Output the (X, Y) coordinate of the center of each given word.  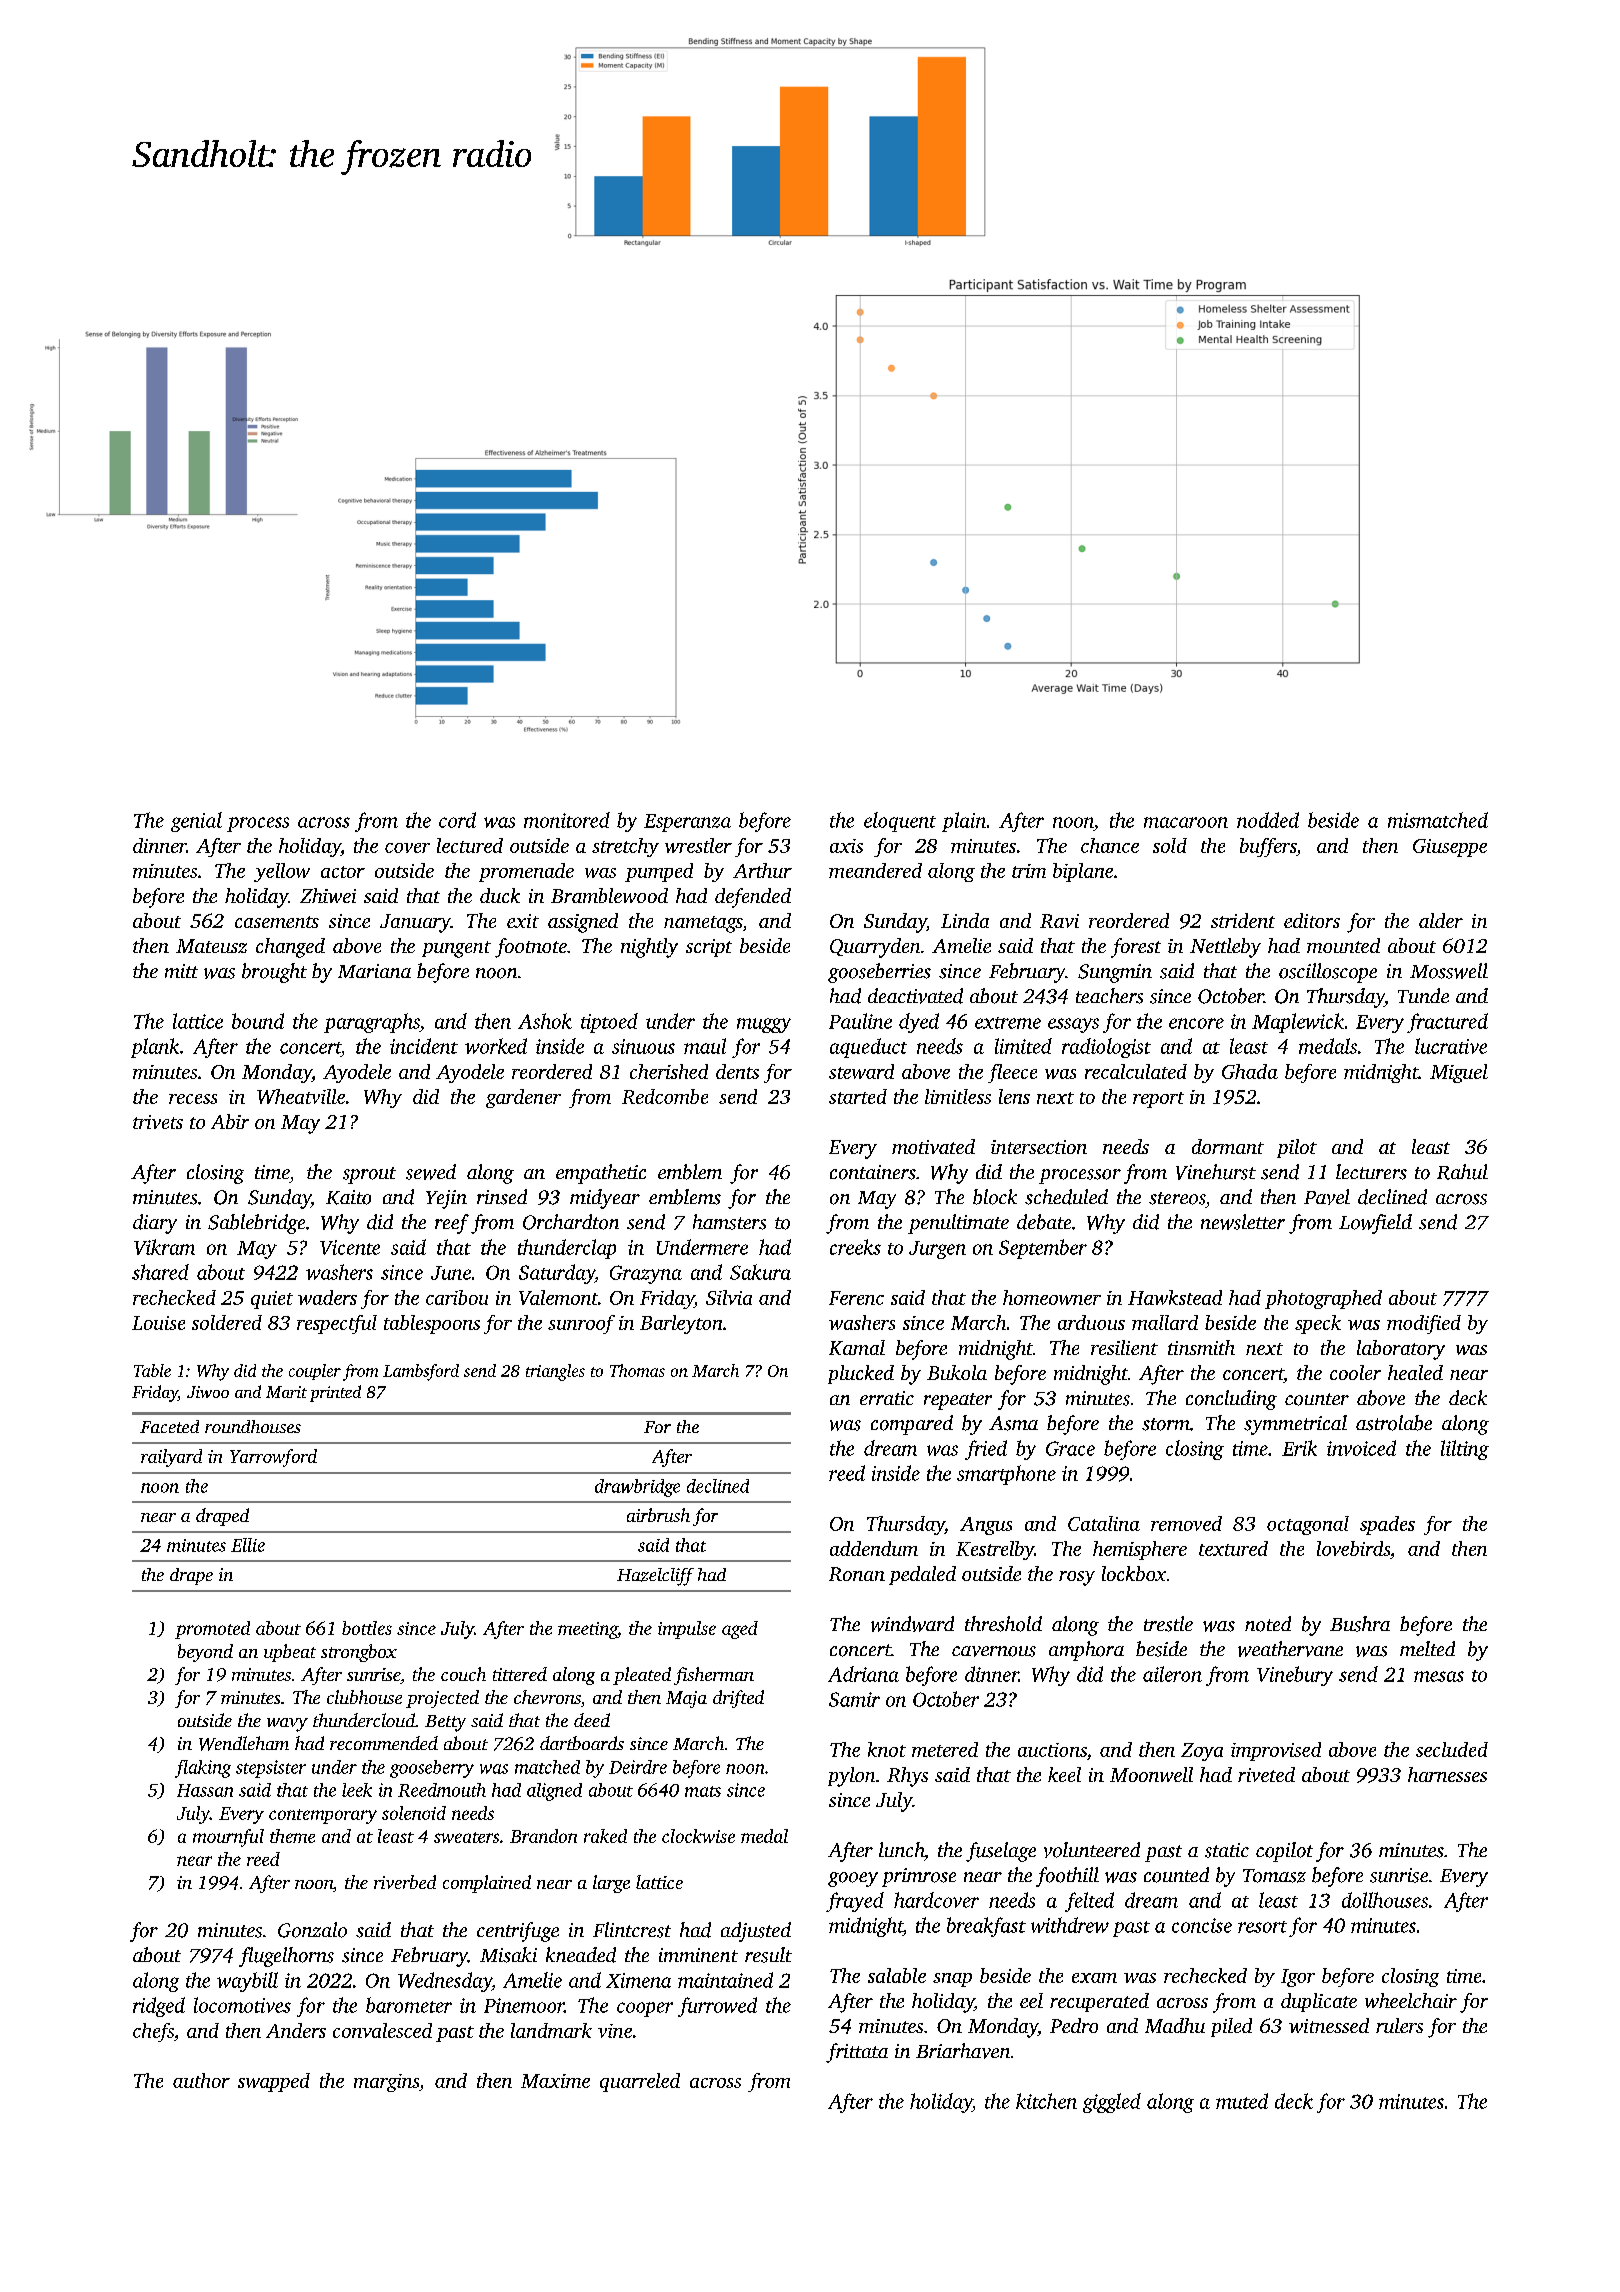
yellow (282, 872)
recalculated (1136, 1071)
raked (605, 1836)
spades (1387, 1525)
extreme (1008, 1023)
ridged (159, 2007)
